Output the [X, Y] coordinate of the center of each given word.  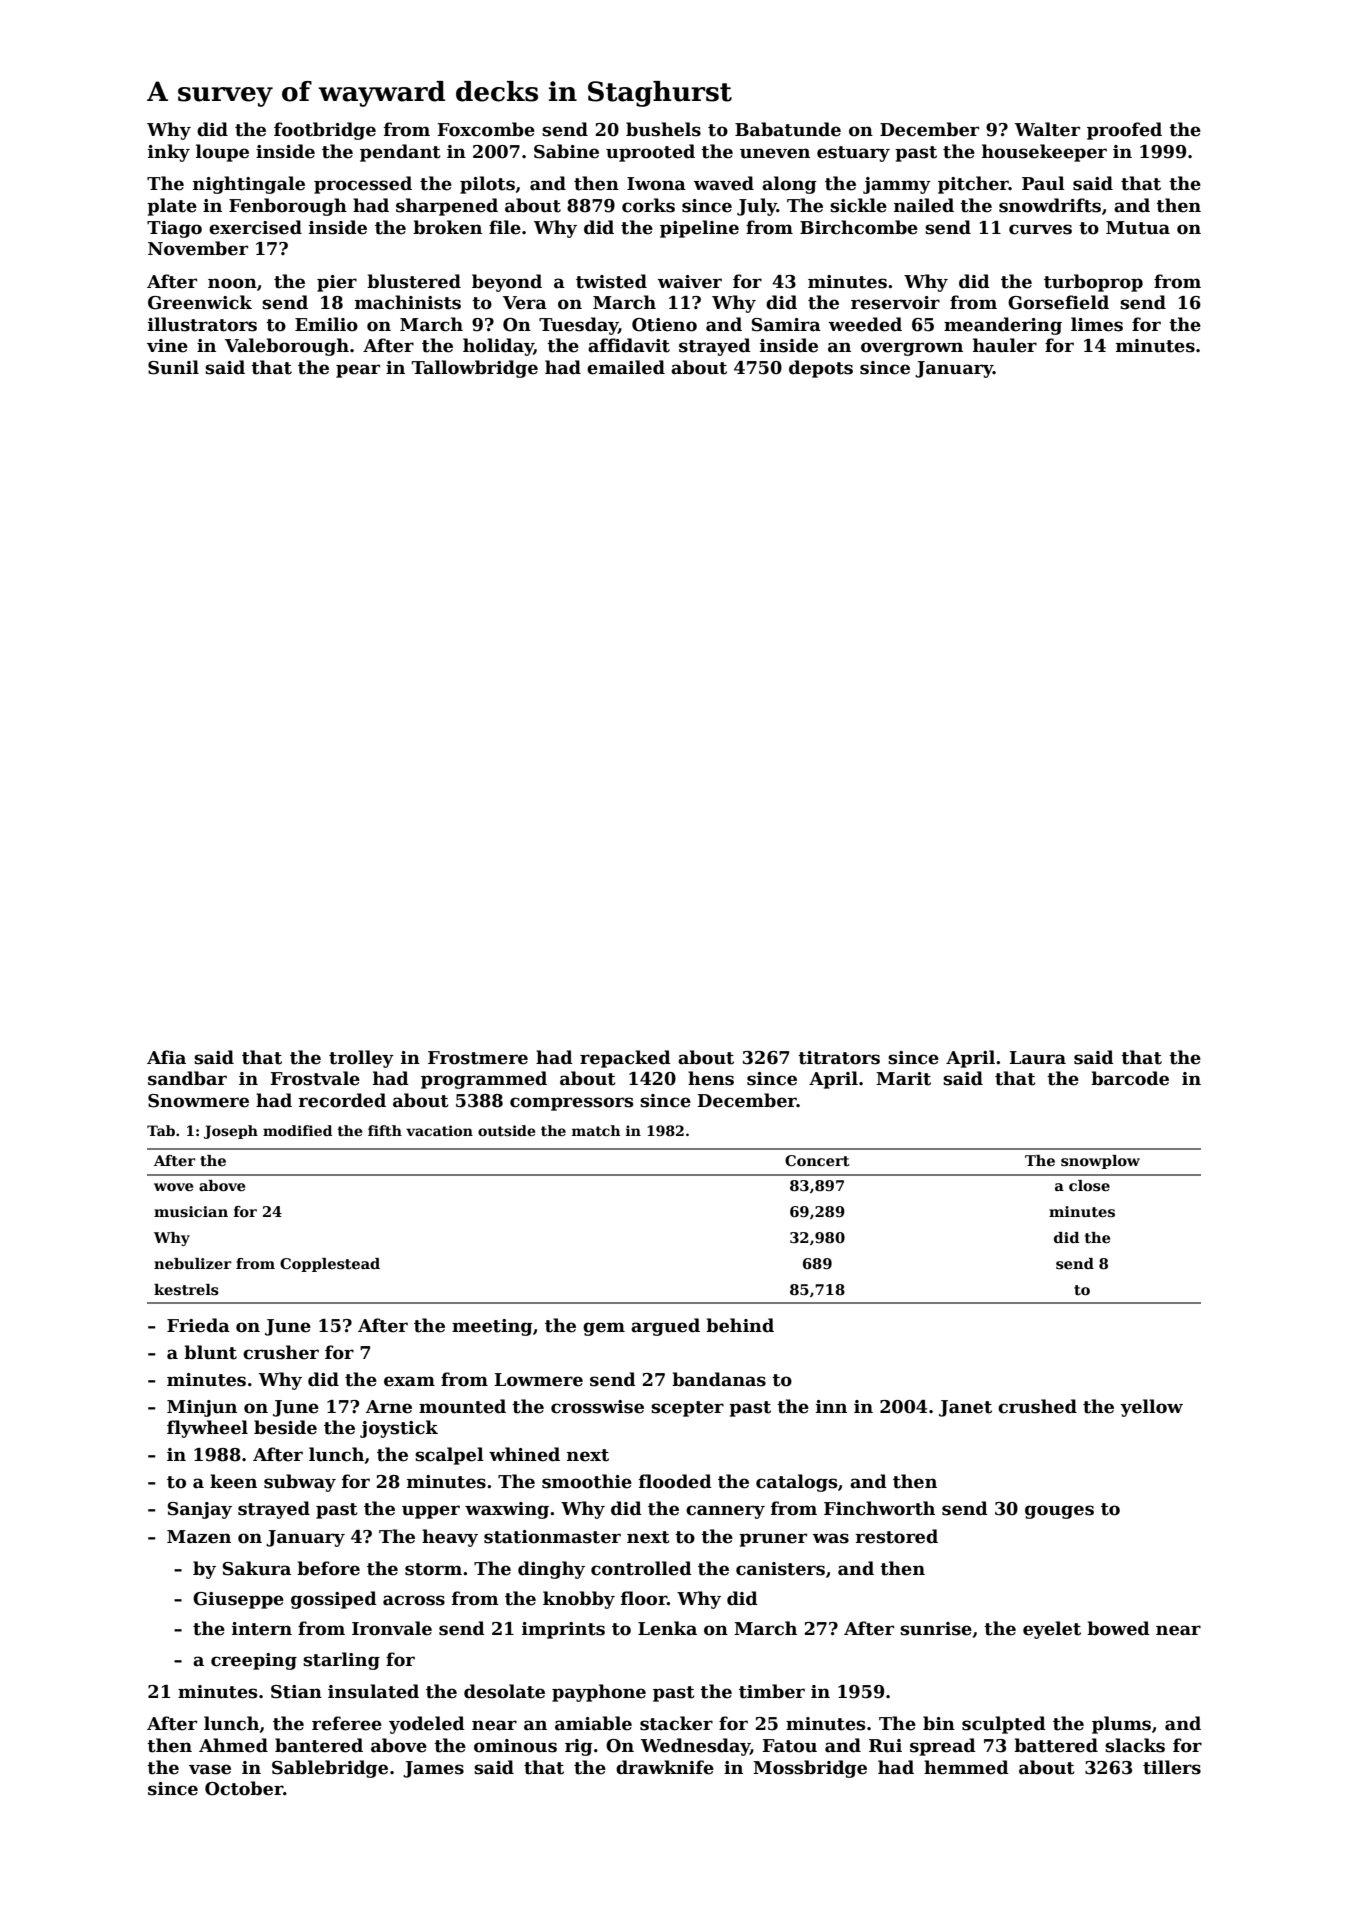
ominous [515, 1746]
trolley [361, 1059]
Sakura [257, 1568]
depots [821, 369]
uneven [775, 153]
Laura [1037, 1058]
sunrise [936, 1629]
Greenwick [200, 302]
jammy [897, 185]
